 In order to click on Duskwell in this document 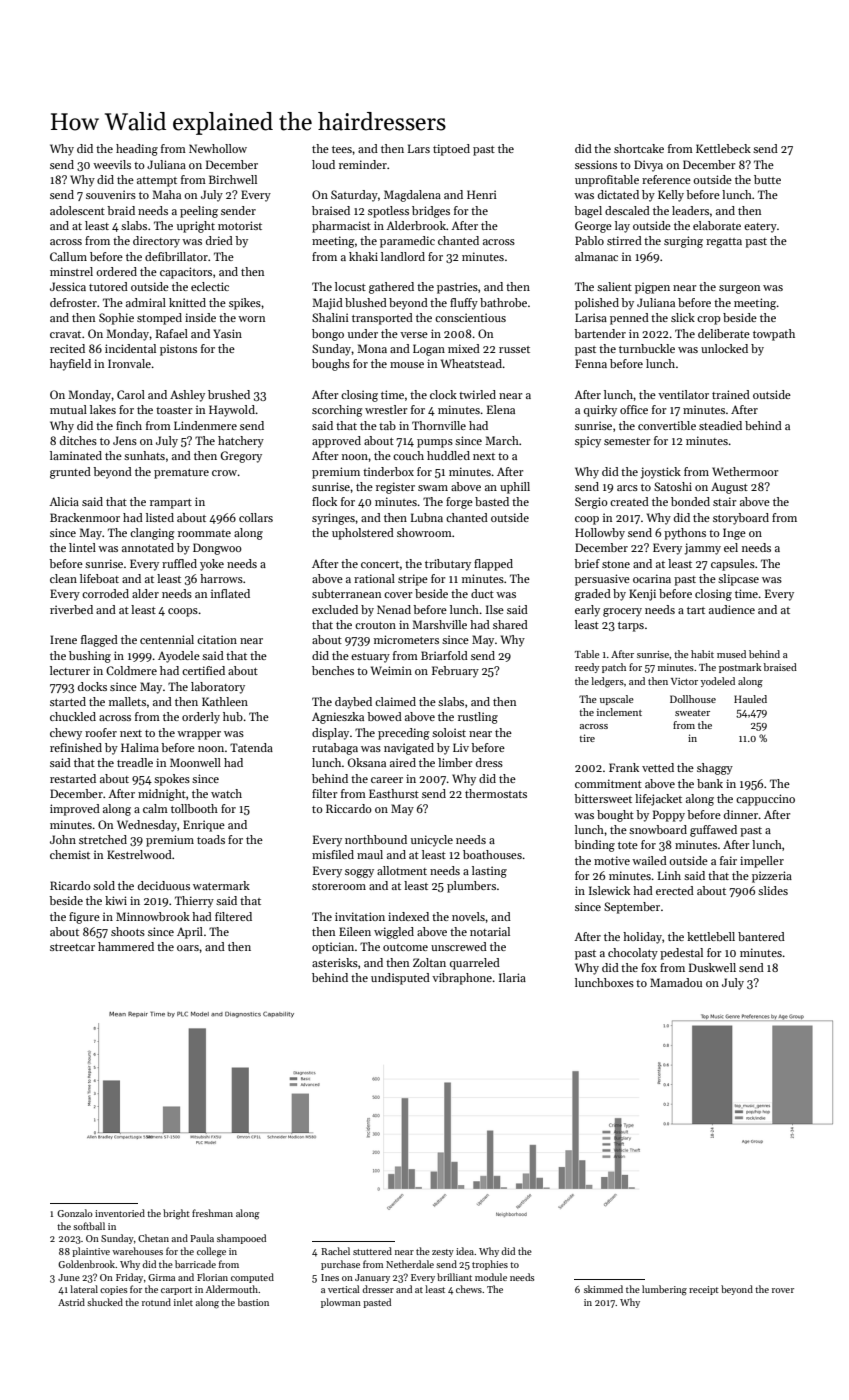, I will do `click(712, 967)`.
